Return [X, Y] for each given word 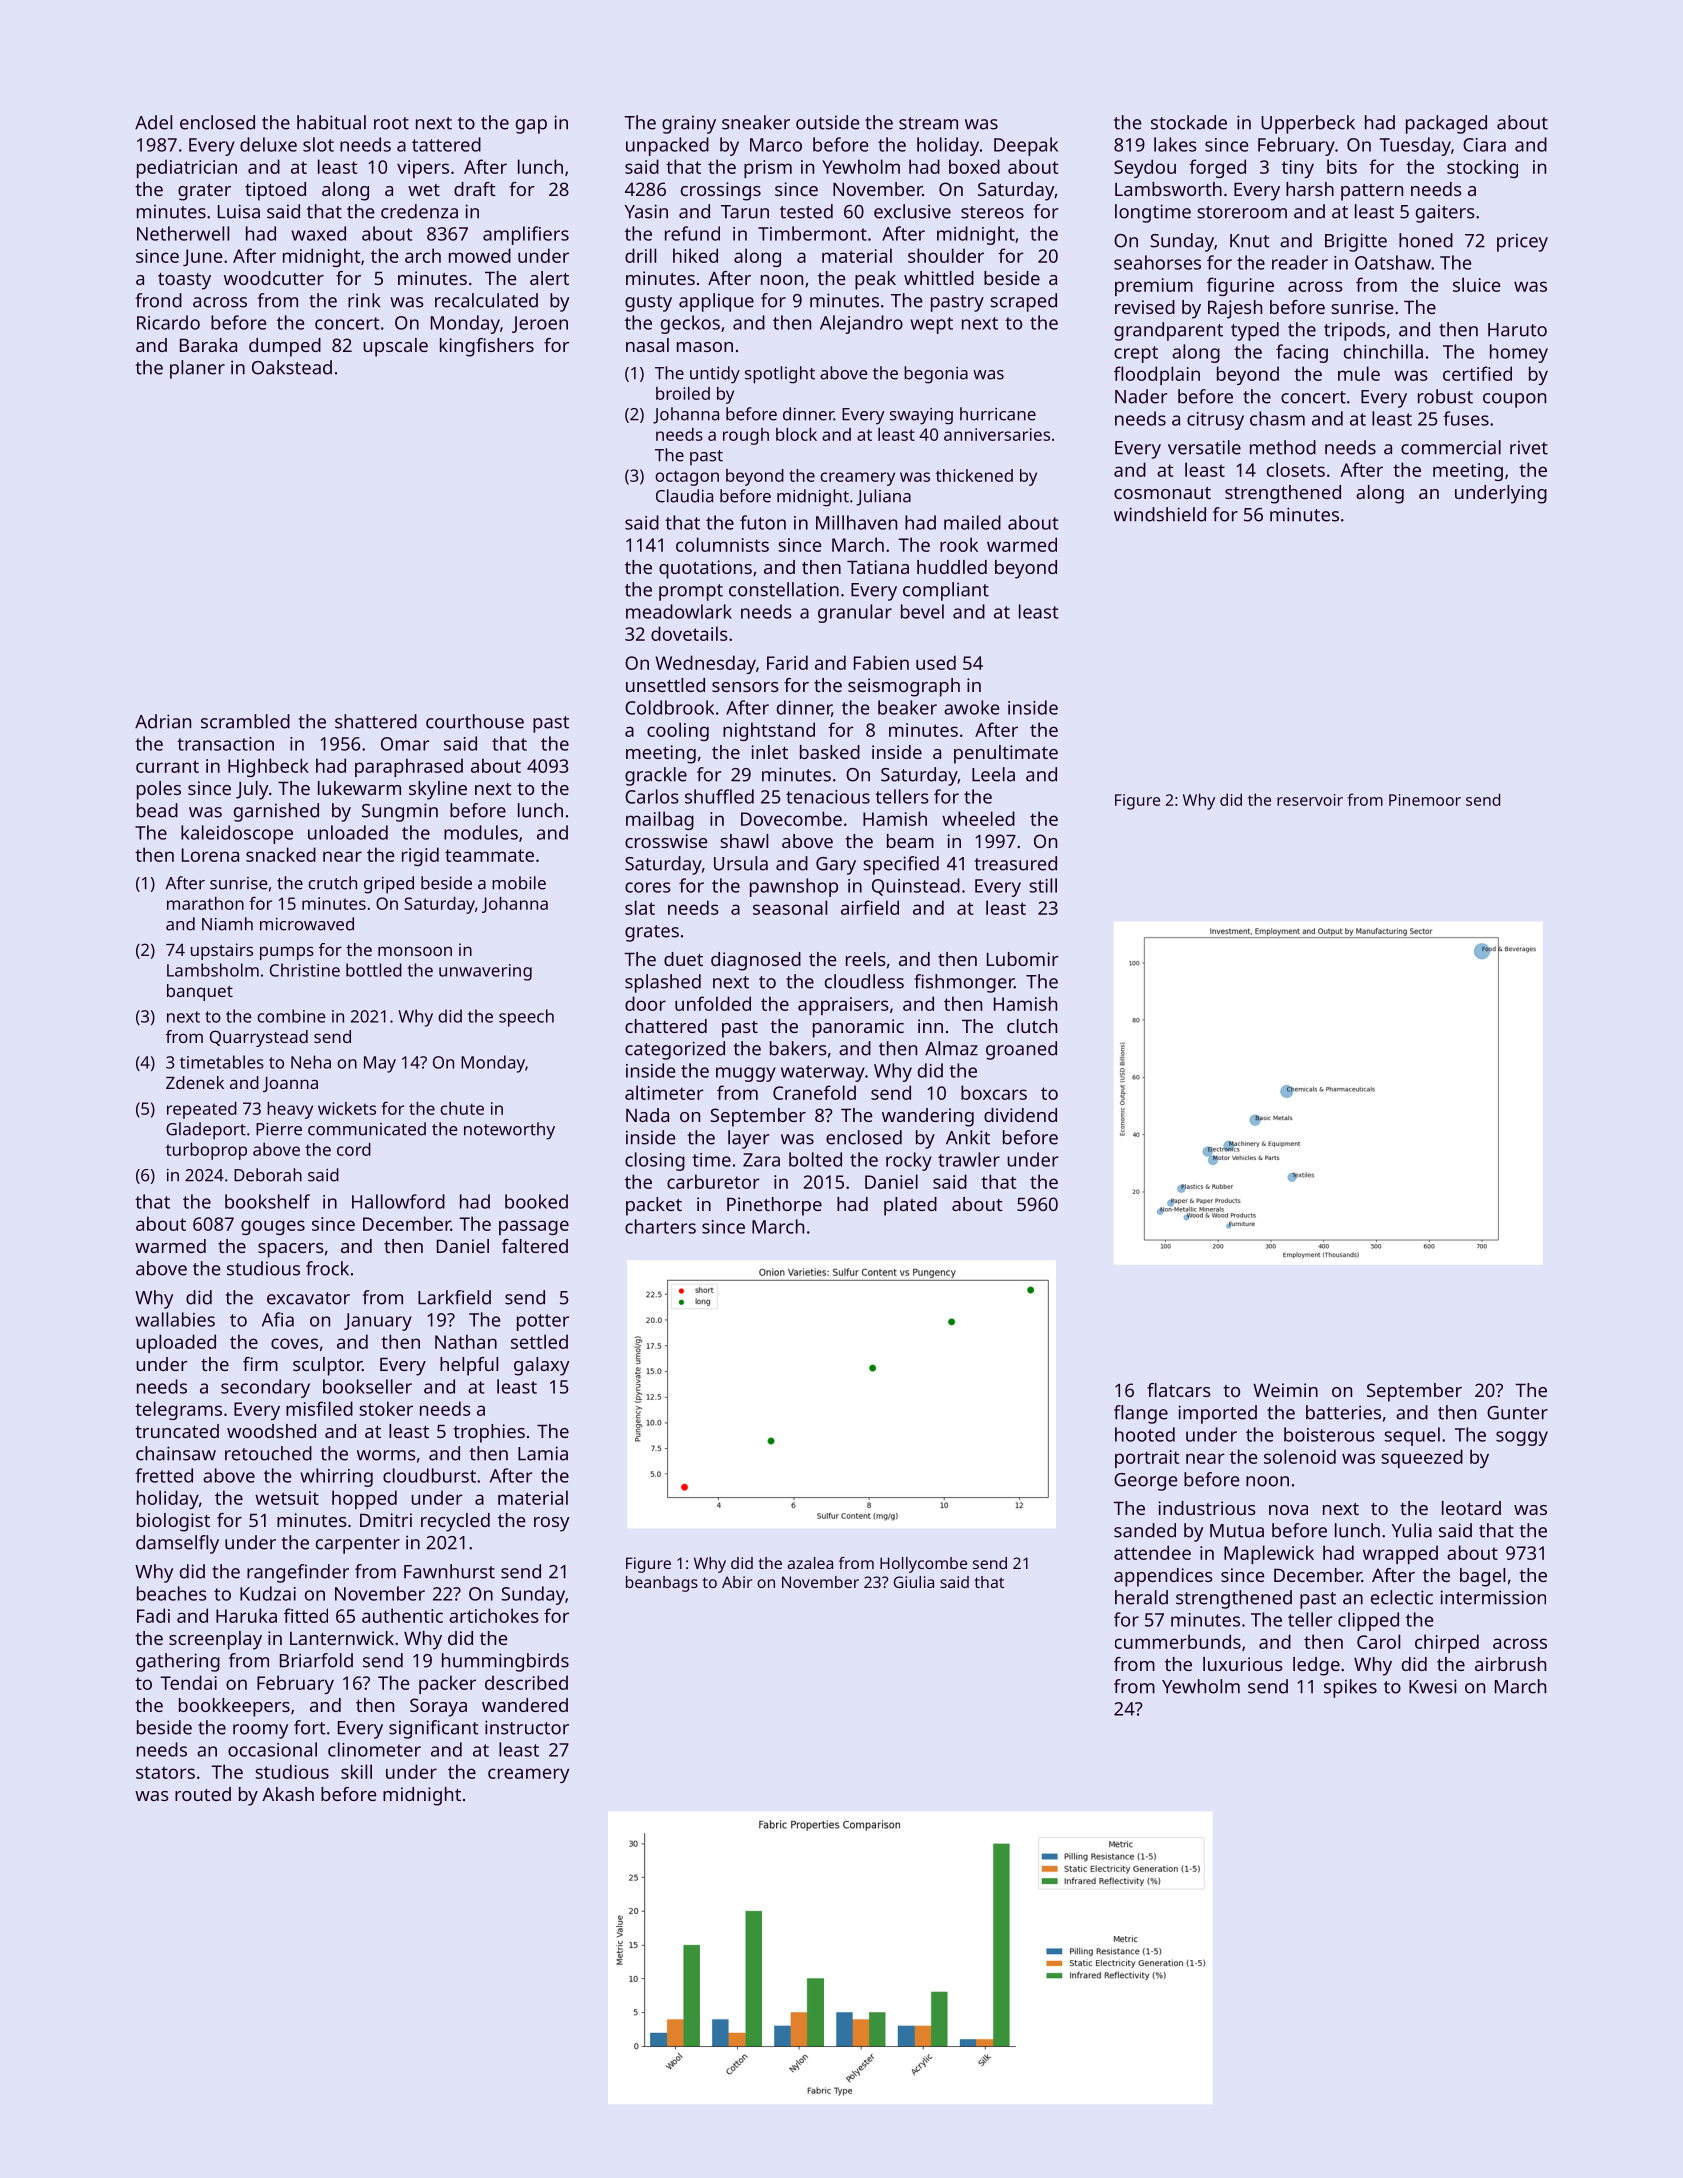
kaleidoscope [237, 834]
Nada [647, 1115]
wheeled [978, 818]
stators [165, 1772]
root [391, 123]
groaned [1021, 1050]
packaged [1446, 124]
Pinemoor [1425, 800]
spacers [291, 1250]
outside [827, 122]
